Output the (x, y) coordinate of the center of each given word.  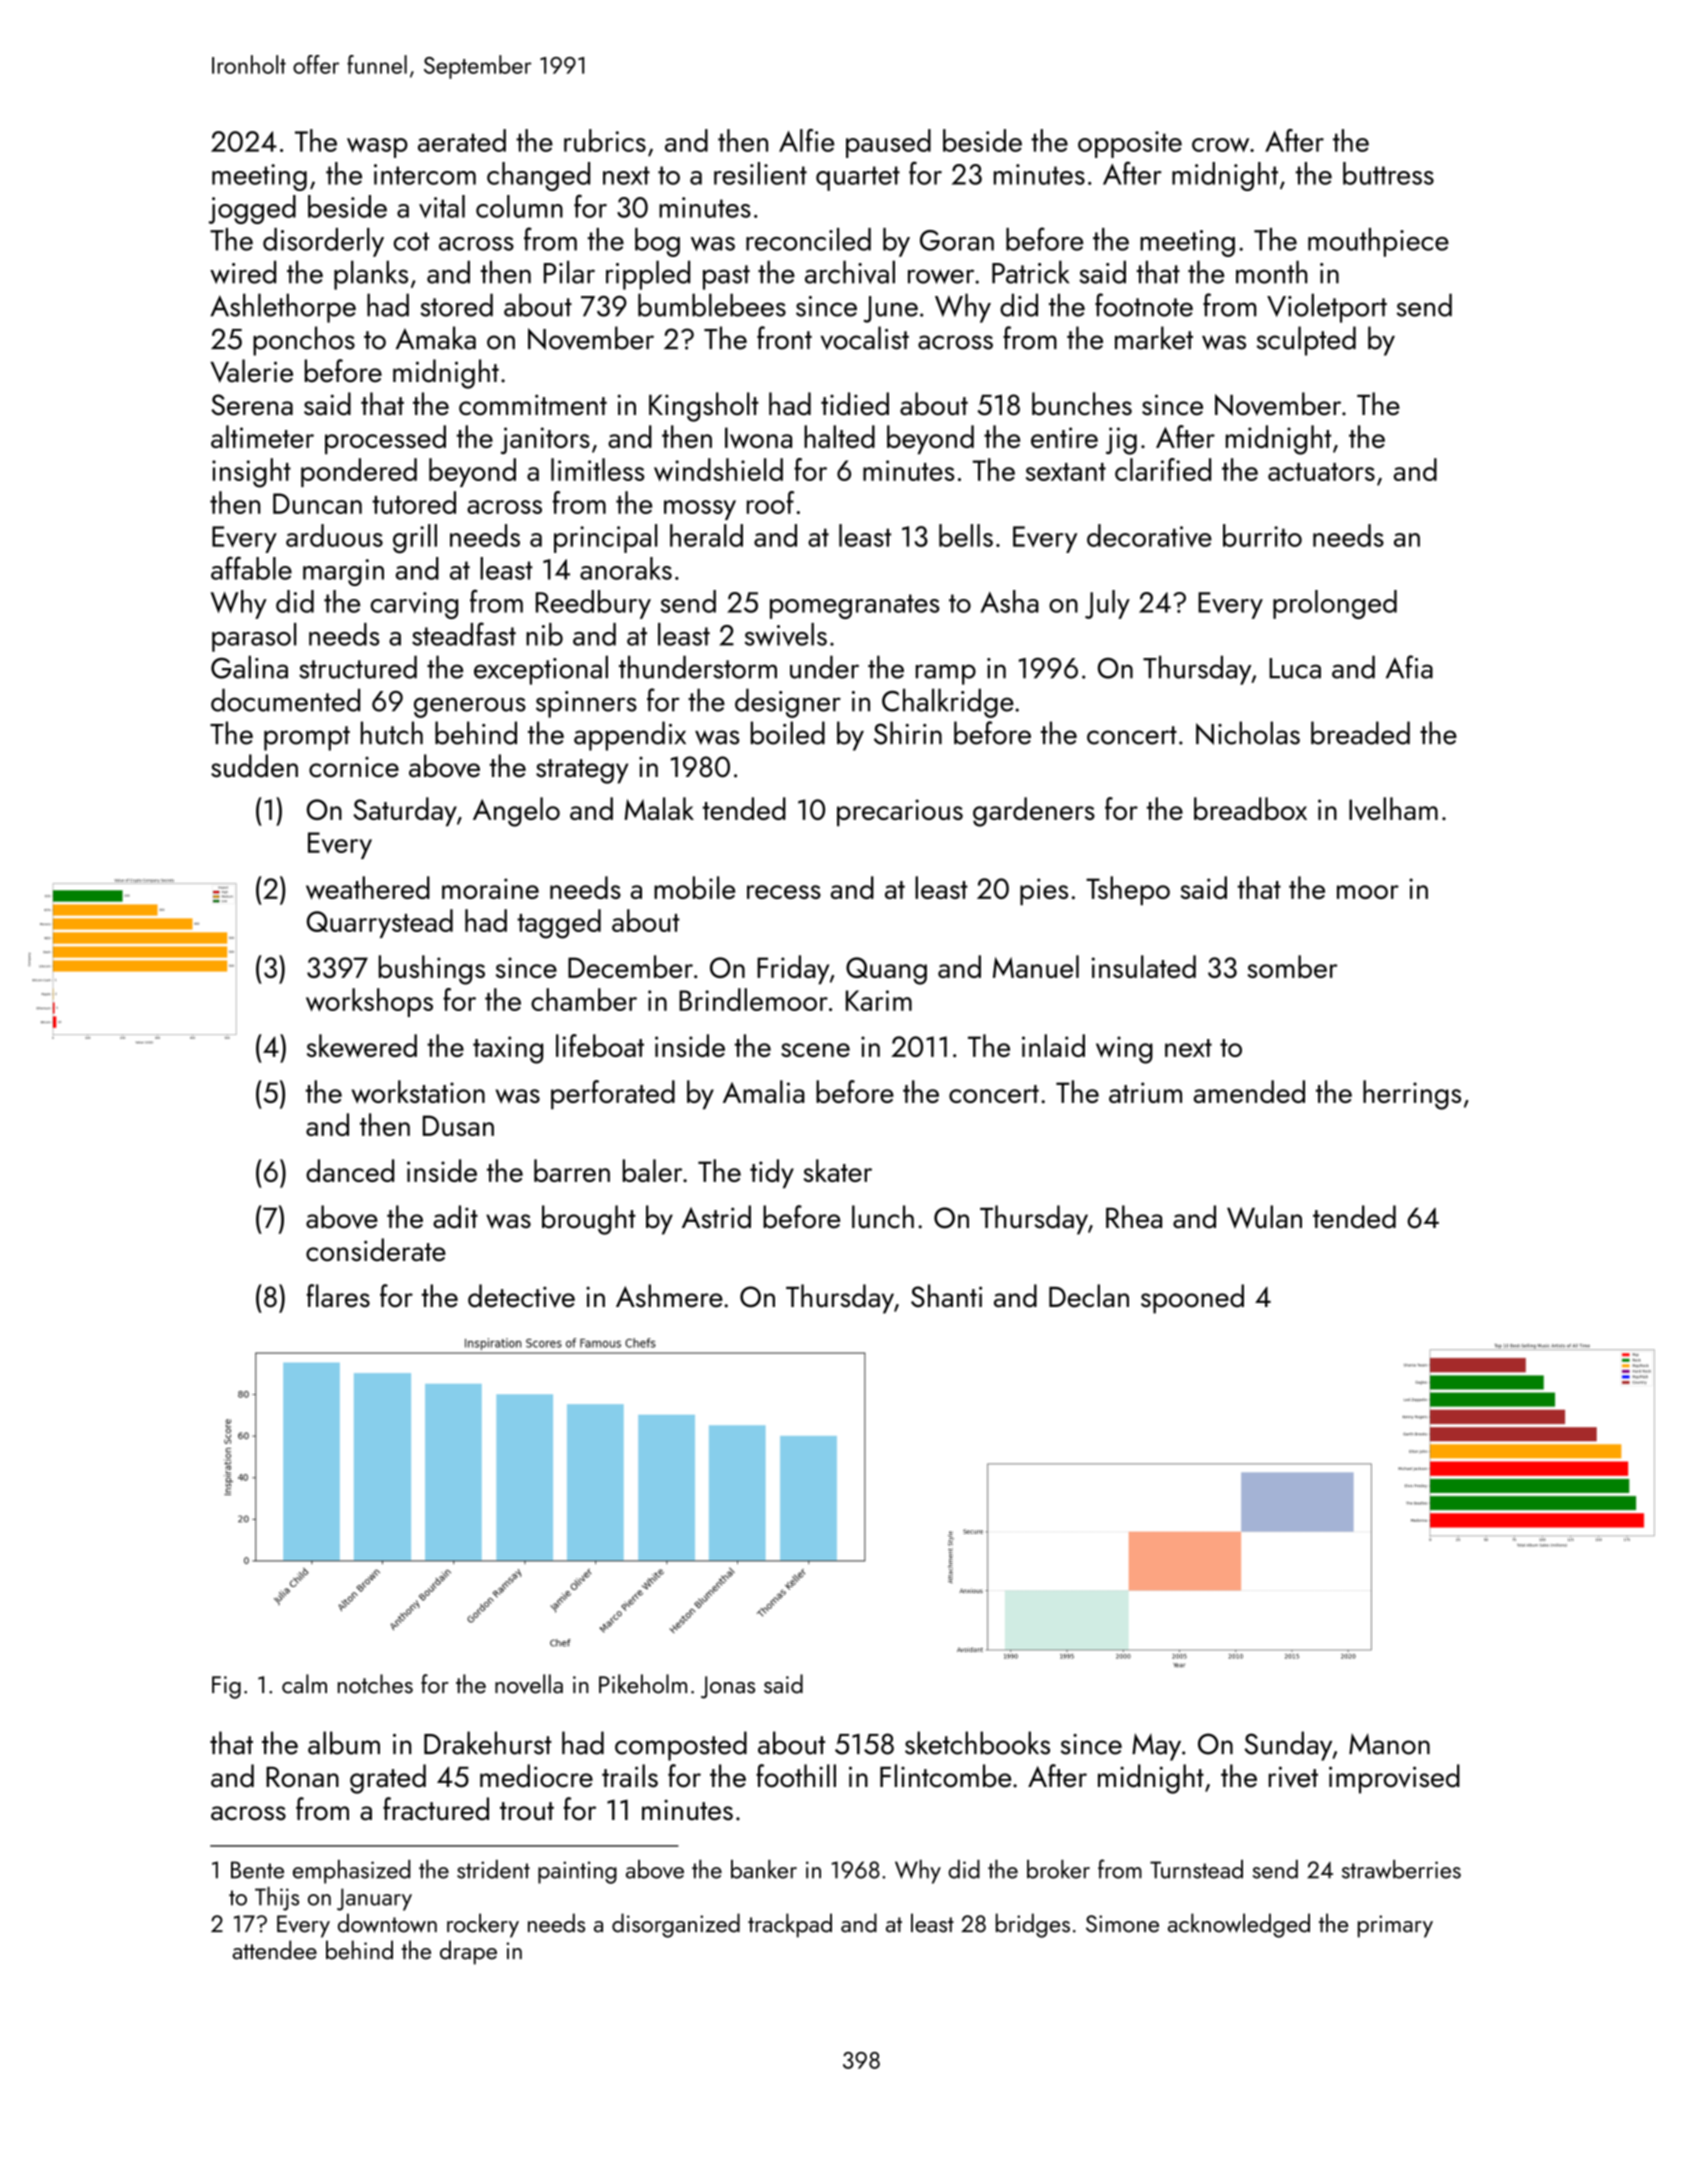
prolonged (1335, 604)
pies (1044, 891)
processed (385, 439)
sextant (1066, 472)
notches (375, 1684)
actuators (1321, 472)
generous (470, 707)
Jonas (728, 1687)
